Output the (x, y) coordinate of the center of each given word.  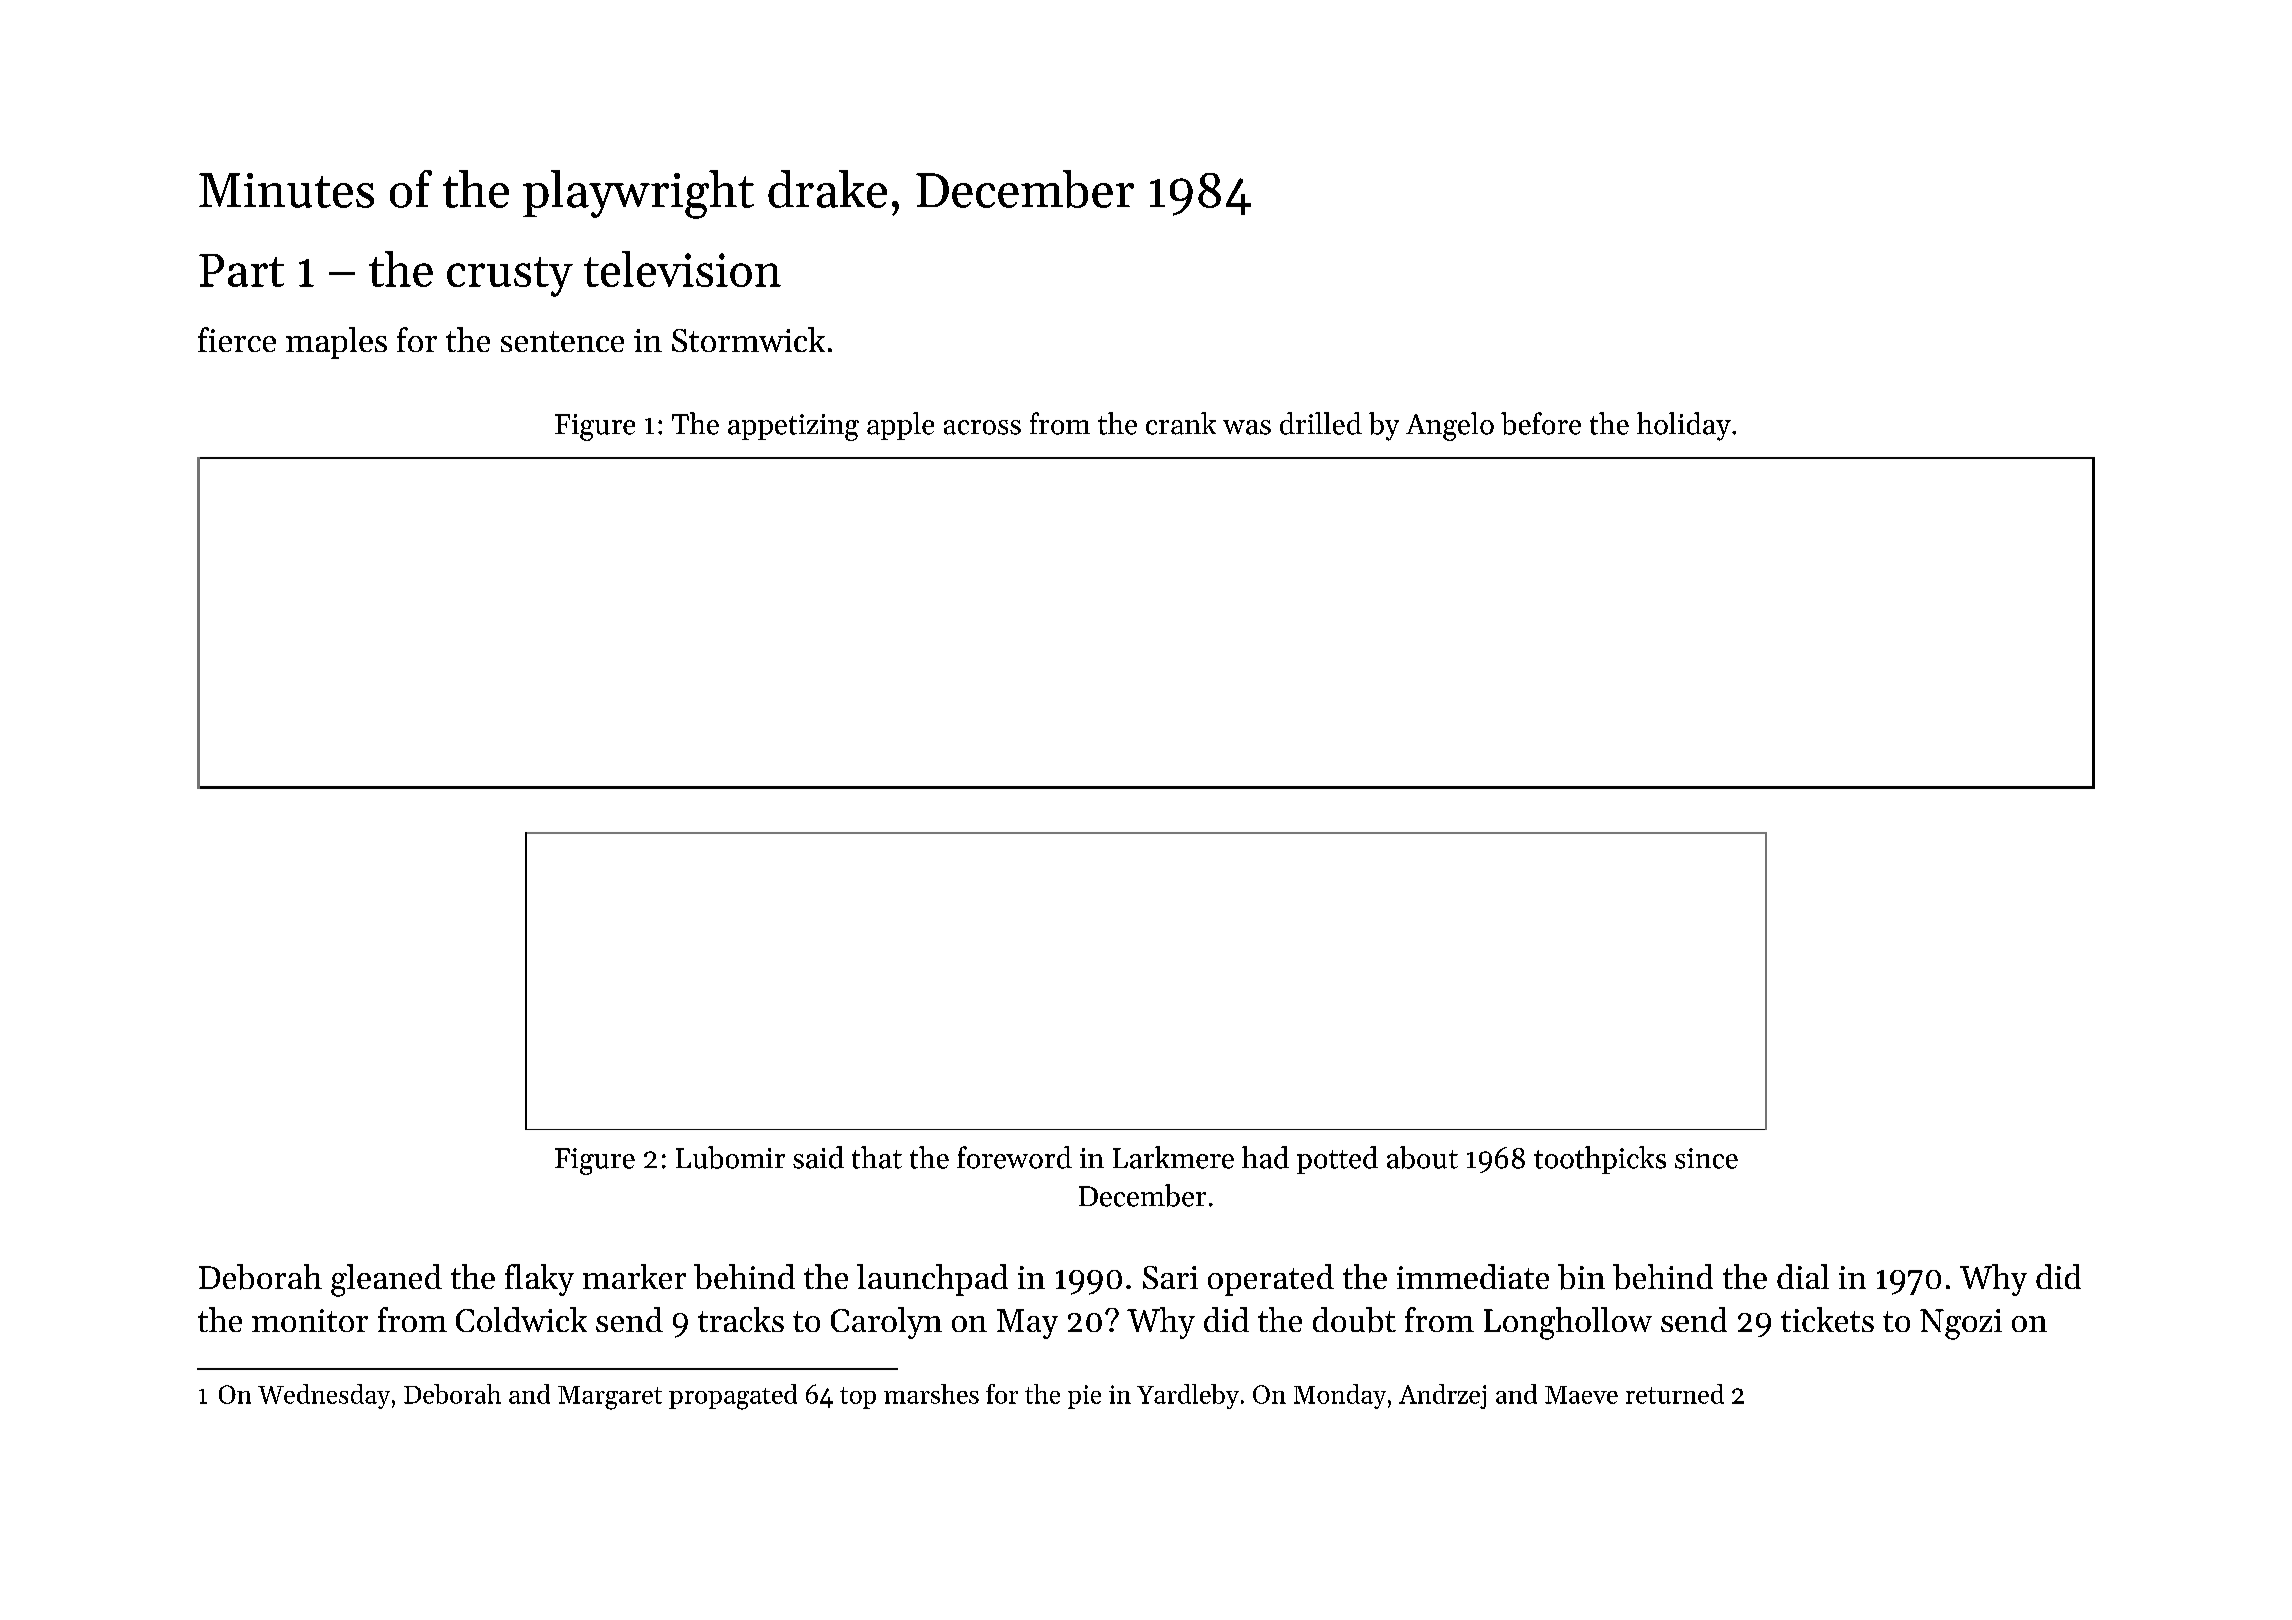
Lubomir (730, 1157)
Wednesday (324, 1396)
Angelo (1450, 426)
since (1706, 1158)
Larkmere (1173, 1157)
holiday (1684, 426)
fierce (237, 339)
